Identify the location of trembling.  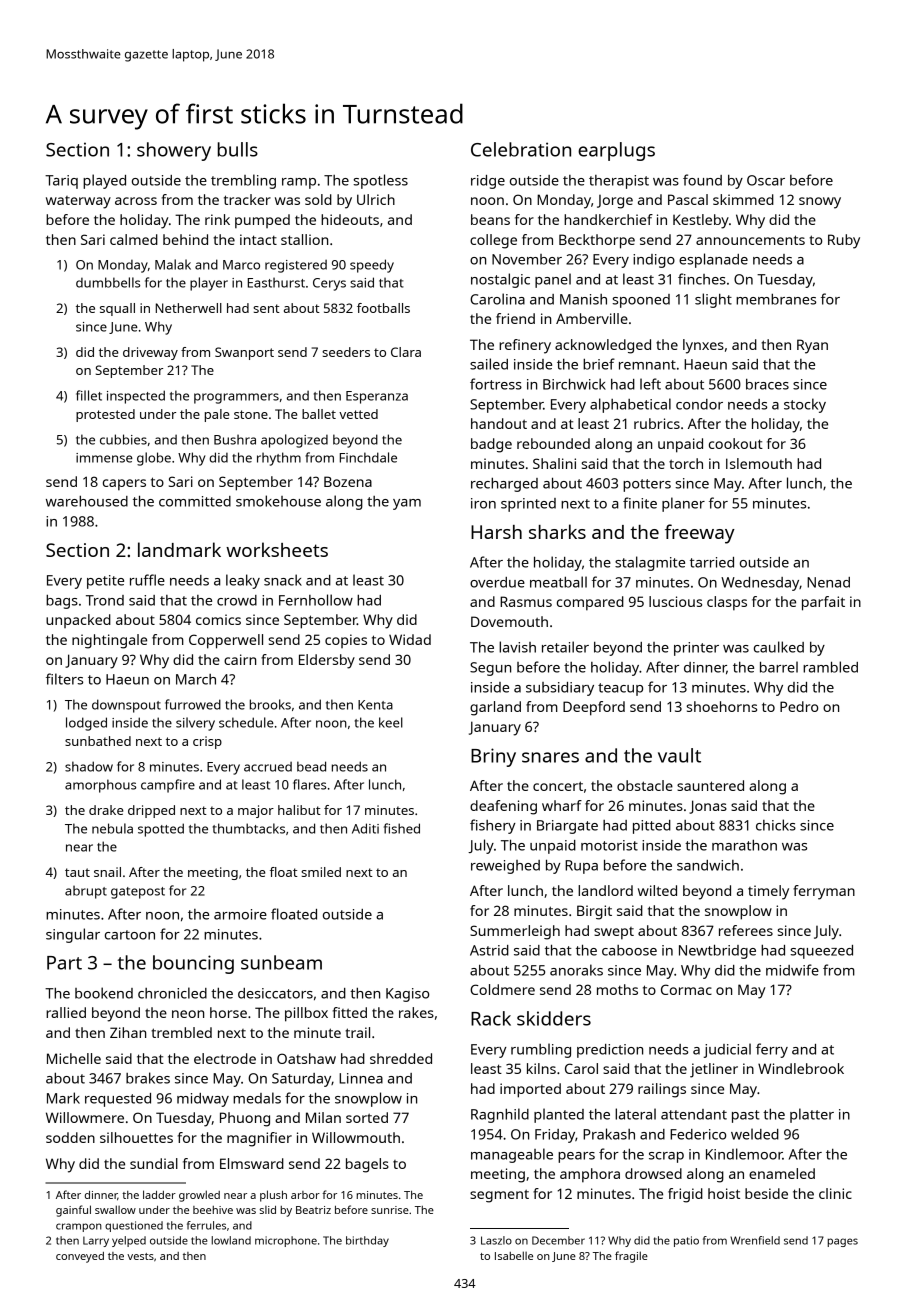
(243, 181).
